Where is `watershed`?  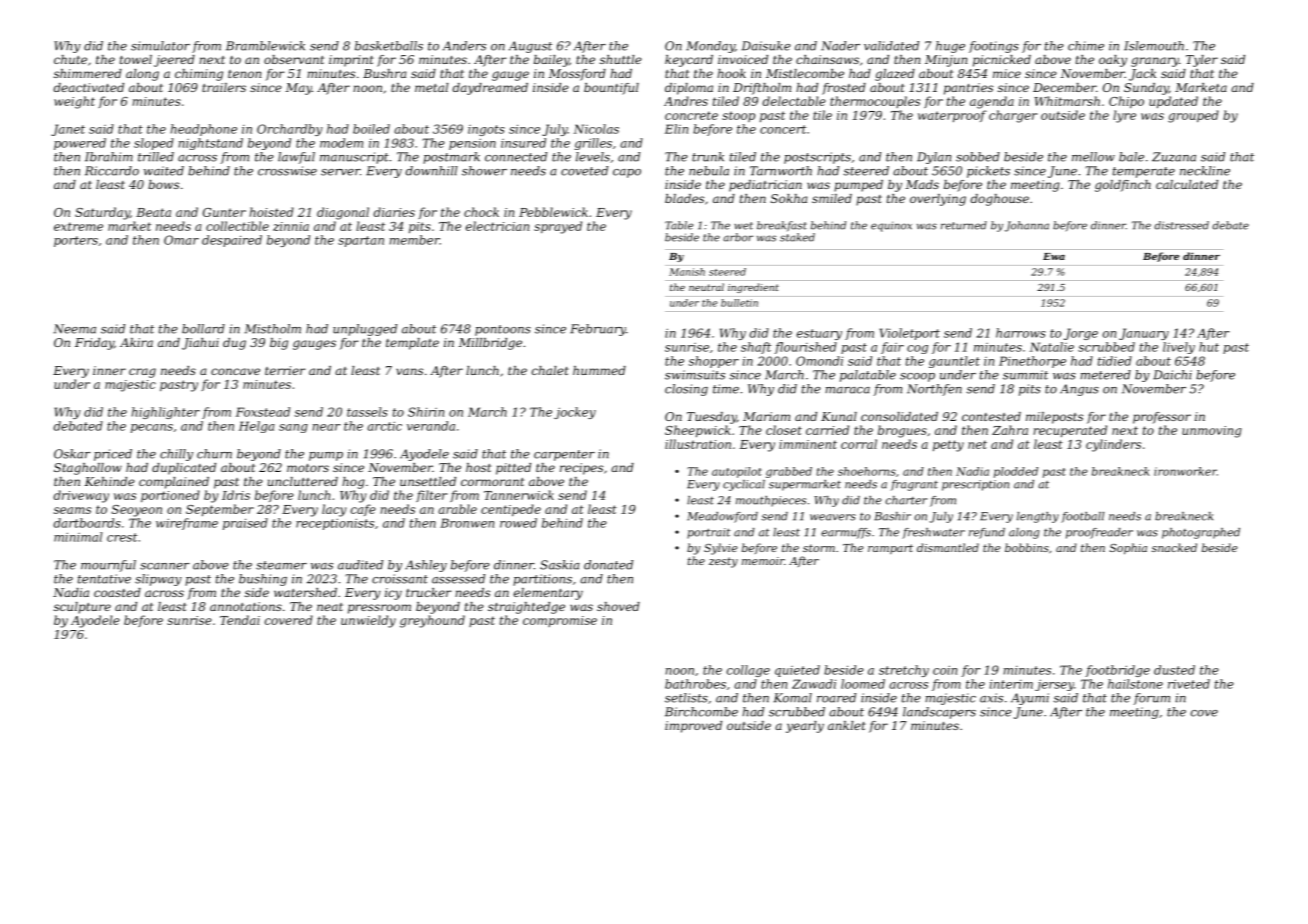
watershed is located at coordinates (305, 592).
